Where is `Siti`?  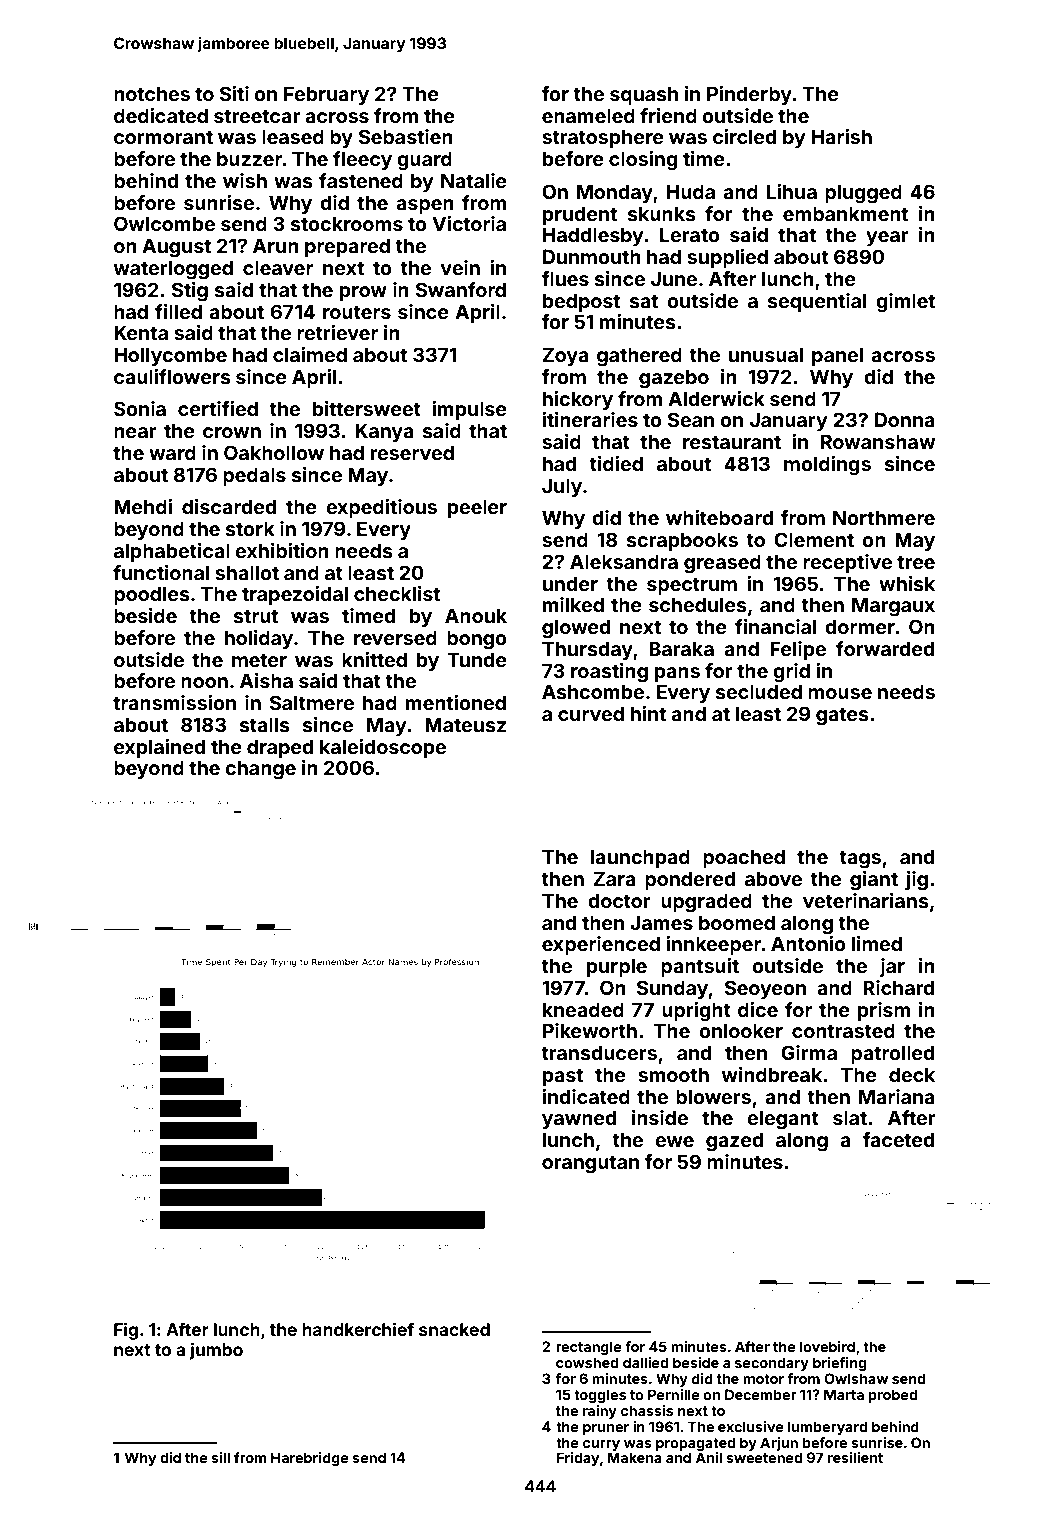 Siti is located at coordinates (234, 93).
